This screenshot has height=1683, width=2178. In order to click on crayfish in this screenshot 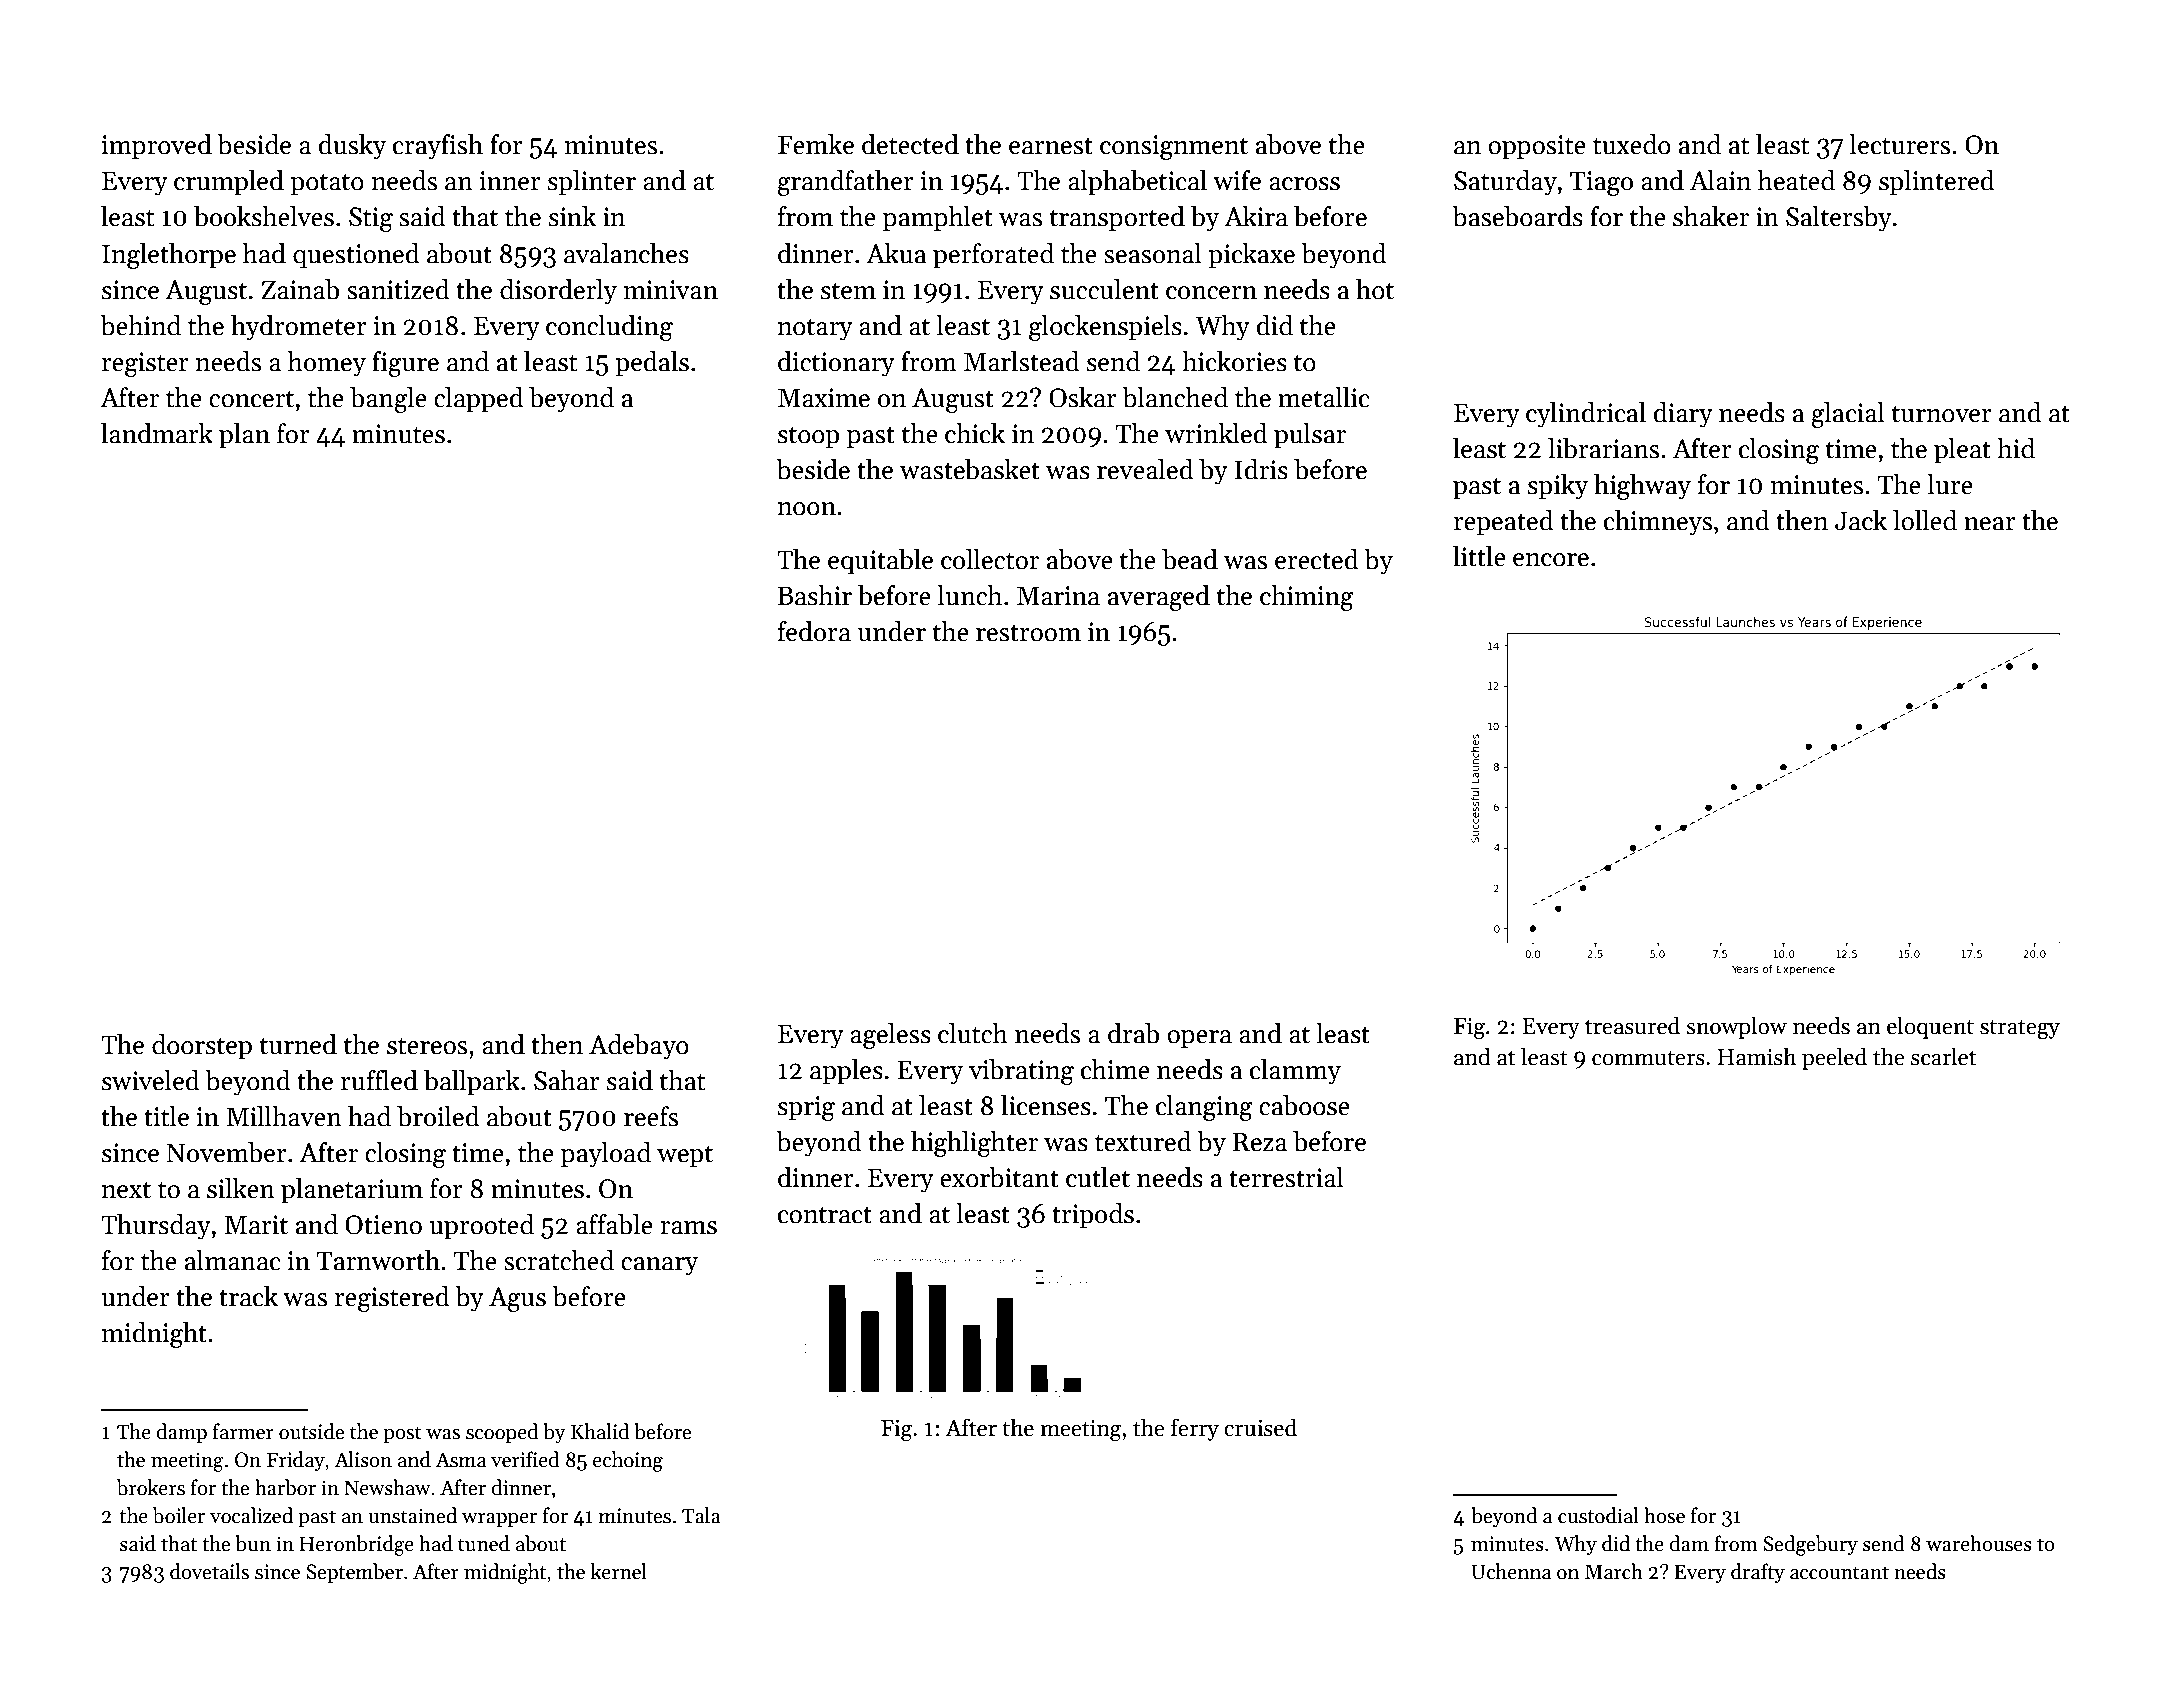, I will do `click(438, 147)`.
